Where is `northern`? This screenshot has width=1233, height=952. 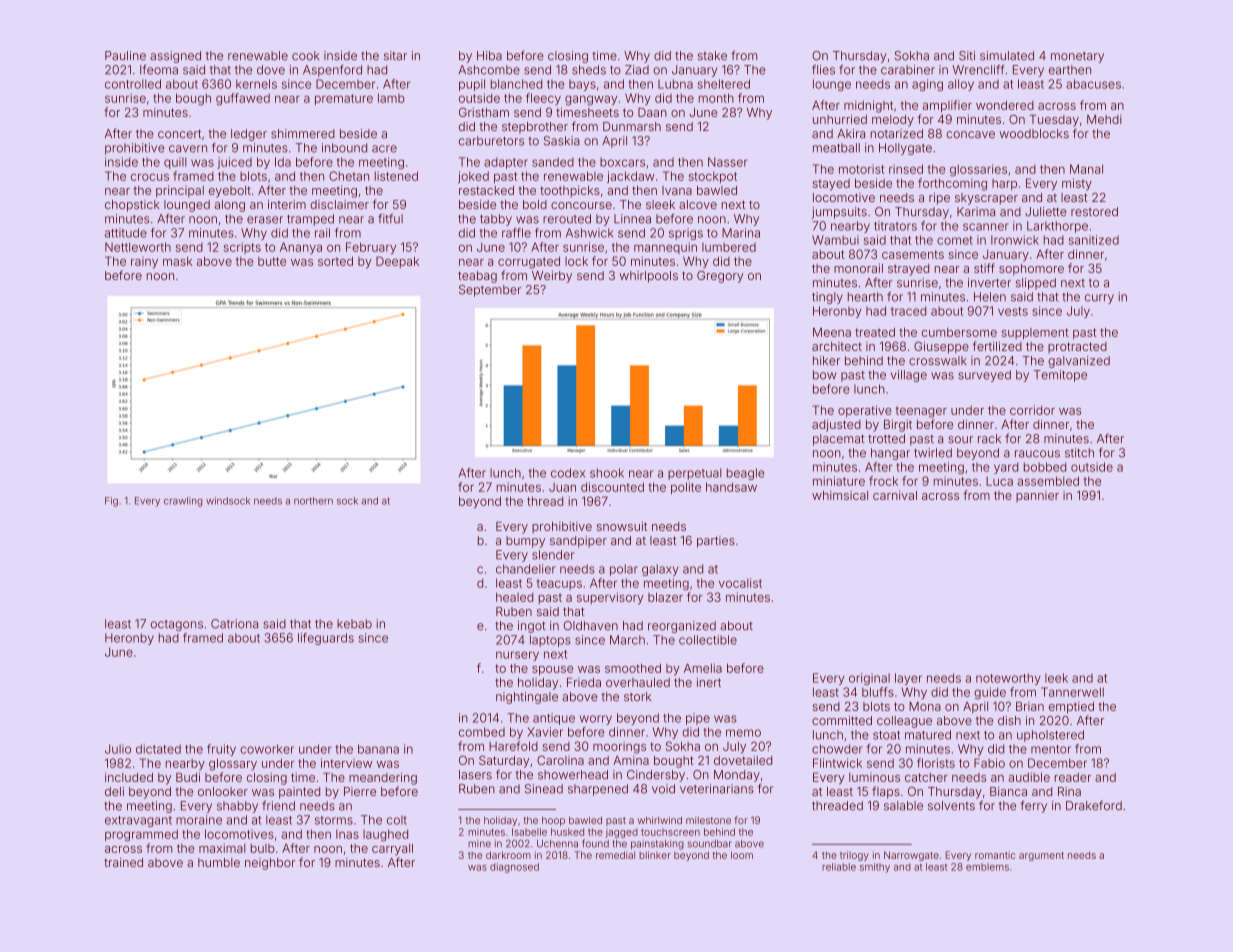 northern is located at coordinates (313, 501).
